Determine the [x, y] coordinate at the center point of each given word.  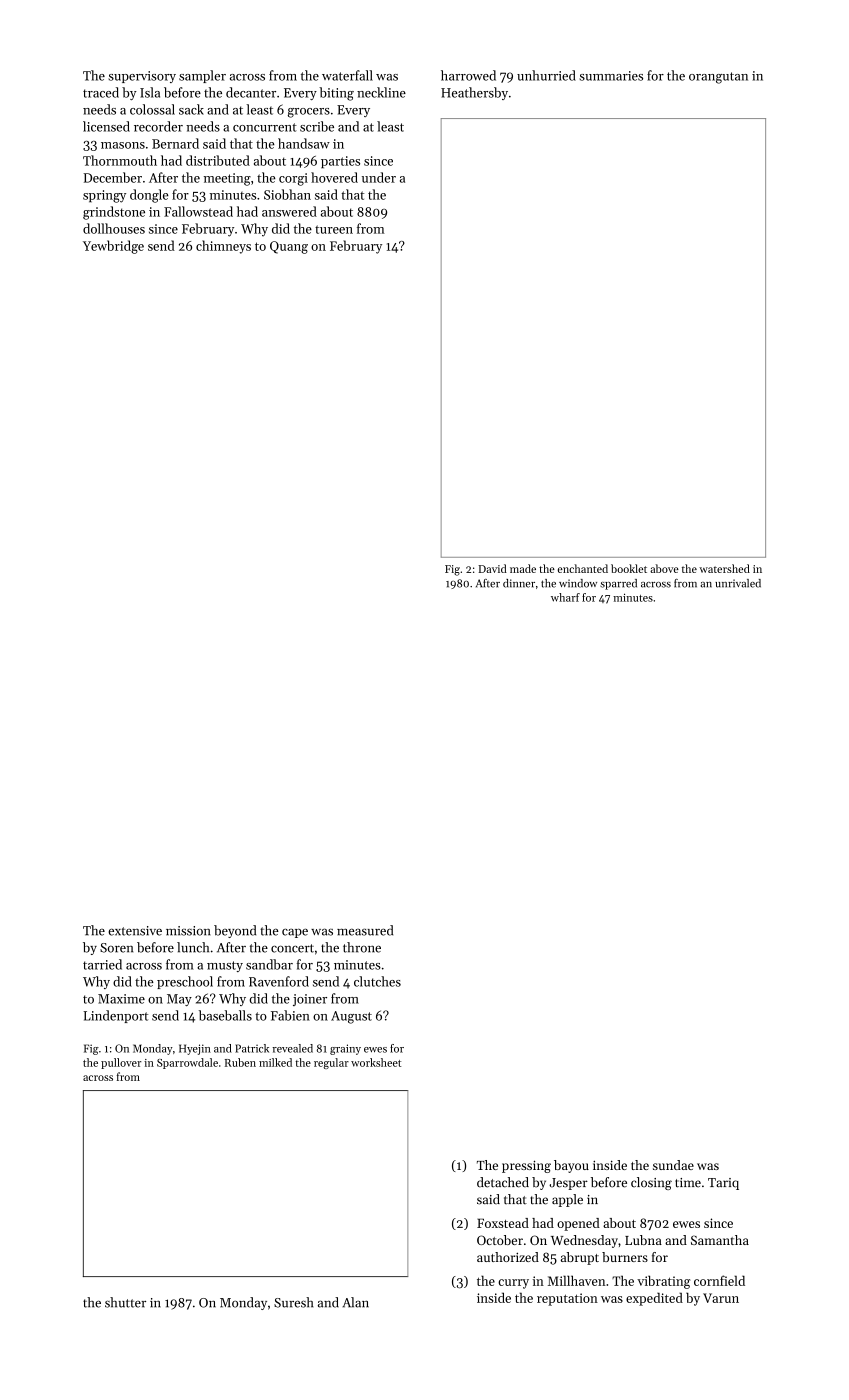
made [523, 568]
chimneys [223, 247]
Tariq [723, 1184]
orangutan [718, 78]
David [492, 568]
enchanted [583, 568]
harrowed [468, 75]
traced [101, 92]
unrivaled [738, 583]
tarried [102, 964]
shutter [125, 1302]
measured [365, 930]
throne [362, 947]
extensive [135, 931]
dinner [519, 583]
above [664, 568]
